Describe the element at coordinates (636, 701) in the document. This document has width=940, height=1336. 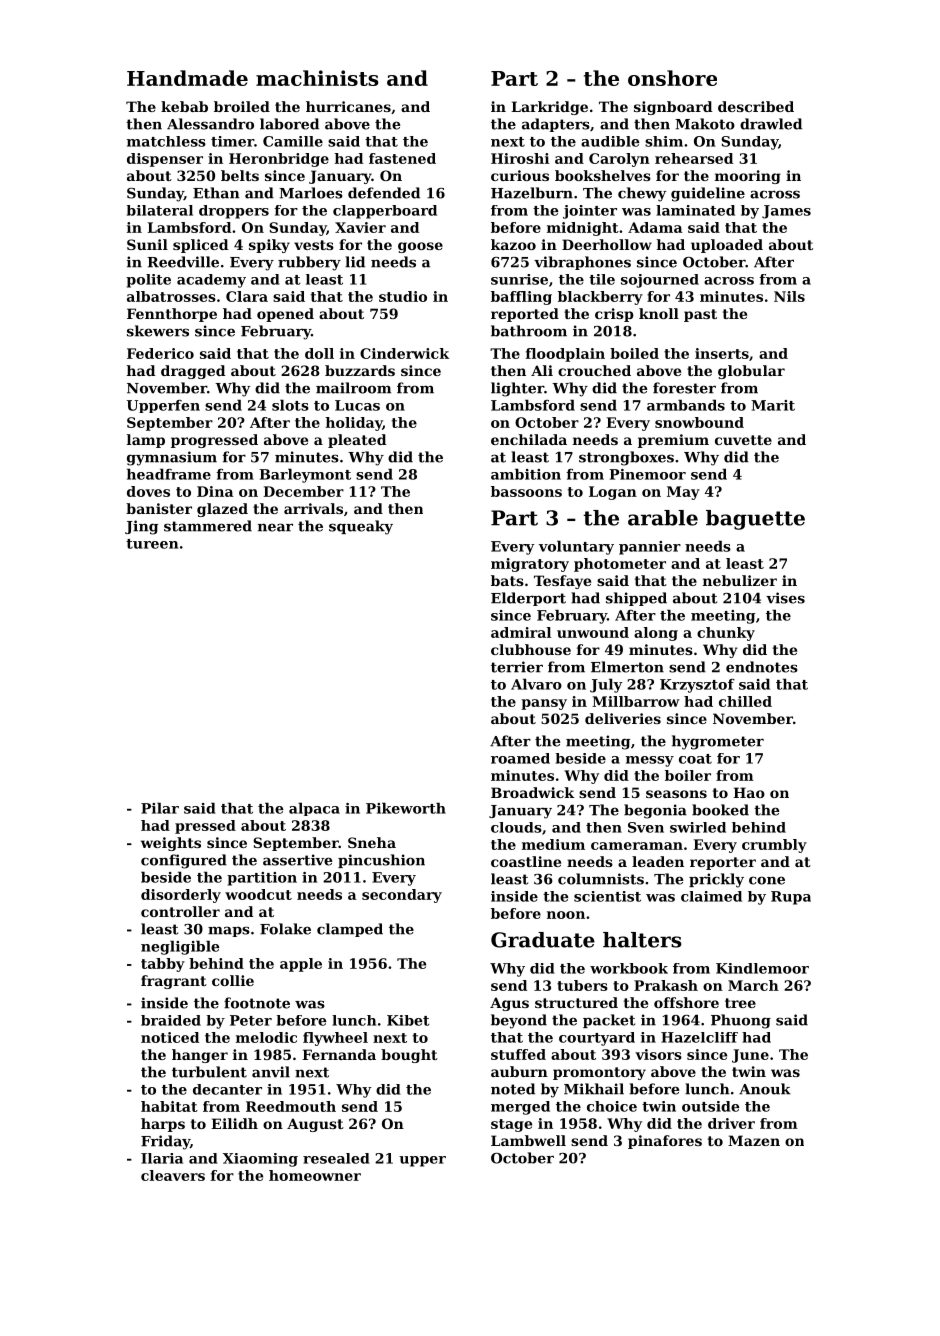
I see `Millbarrow` at that location.
